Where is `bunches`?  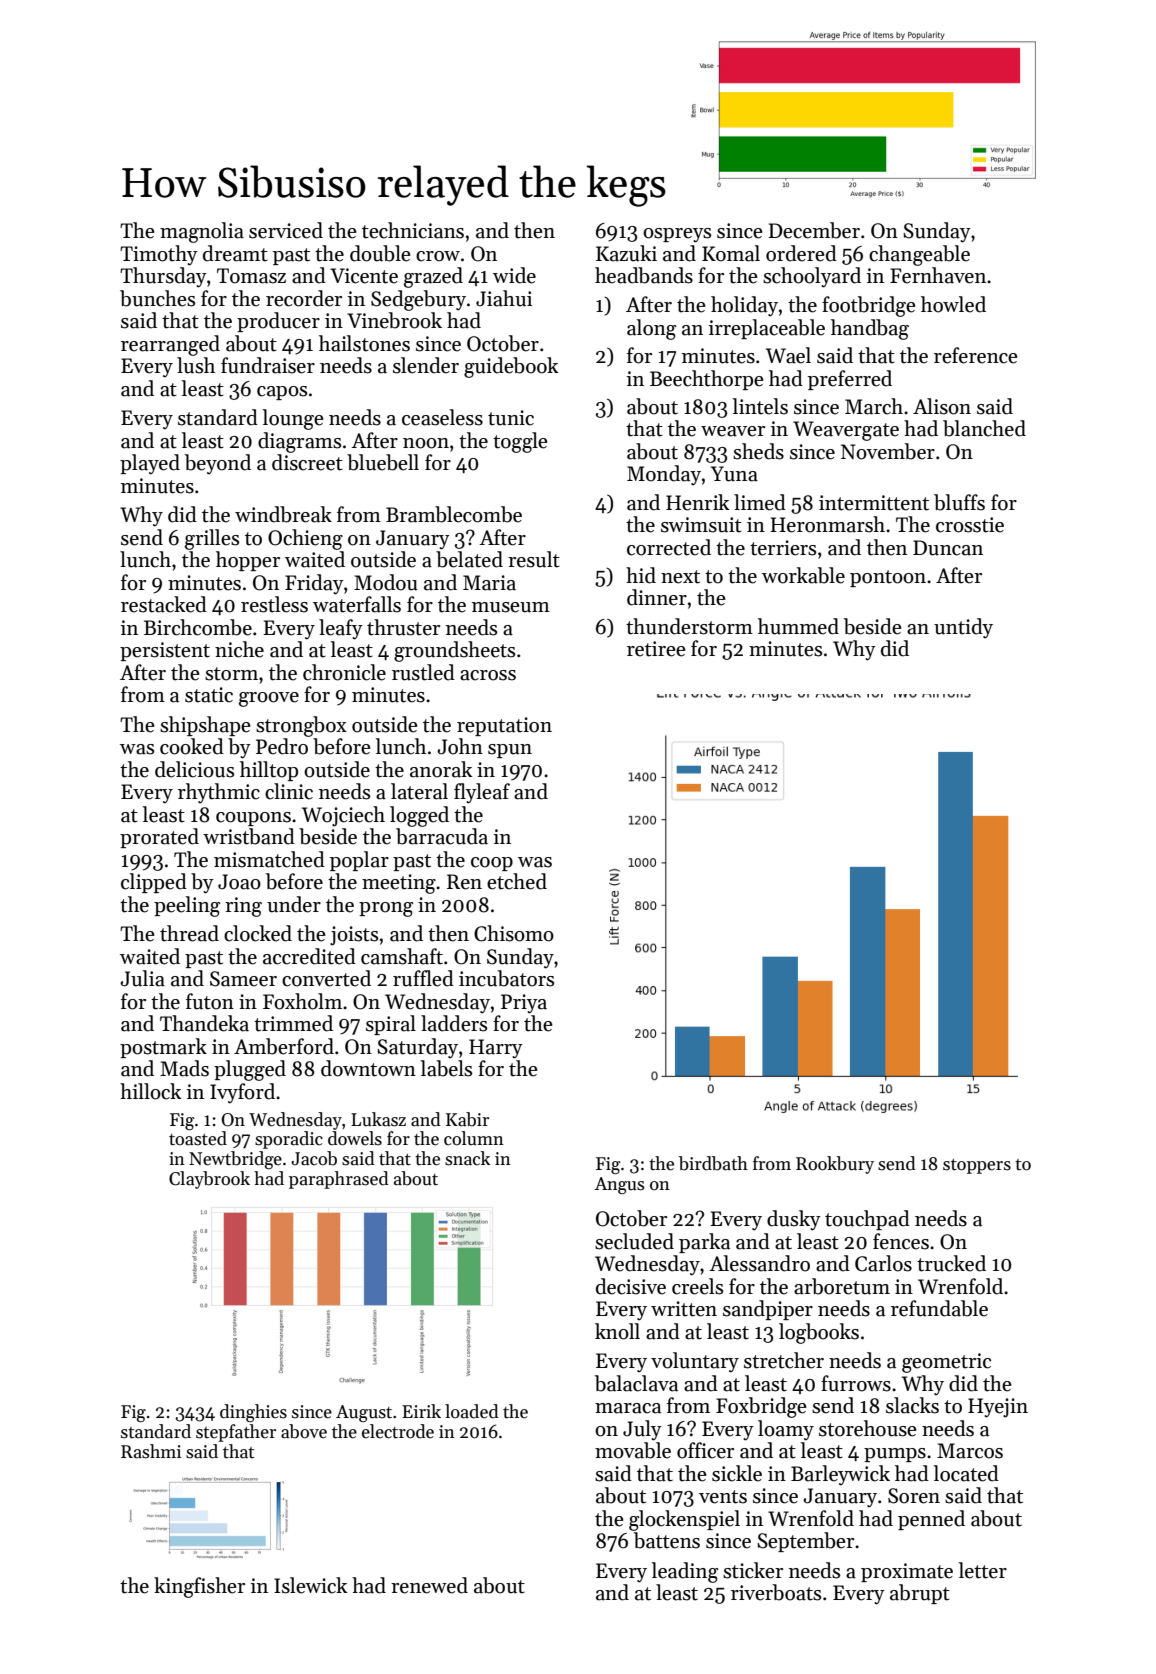 bunches is located at coordinates (157, 298).
